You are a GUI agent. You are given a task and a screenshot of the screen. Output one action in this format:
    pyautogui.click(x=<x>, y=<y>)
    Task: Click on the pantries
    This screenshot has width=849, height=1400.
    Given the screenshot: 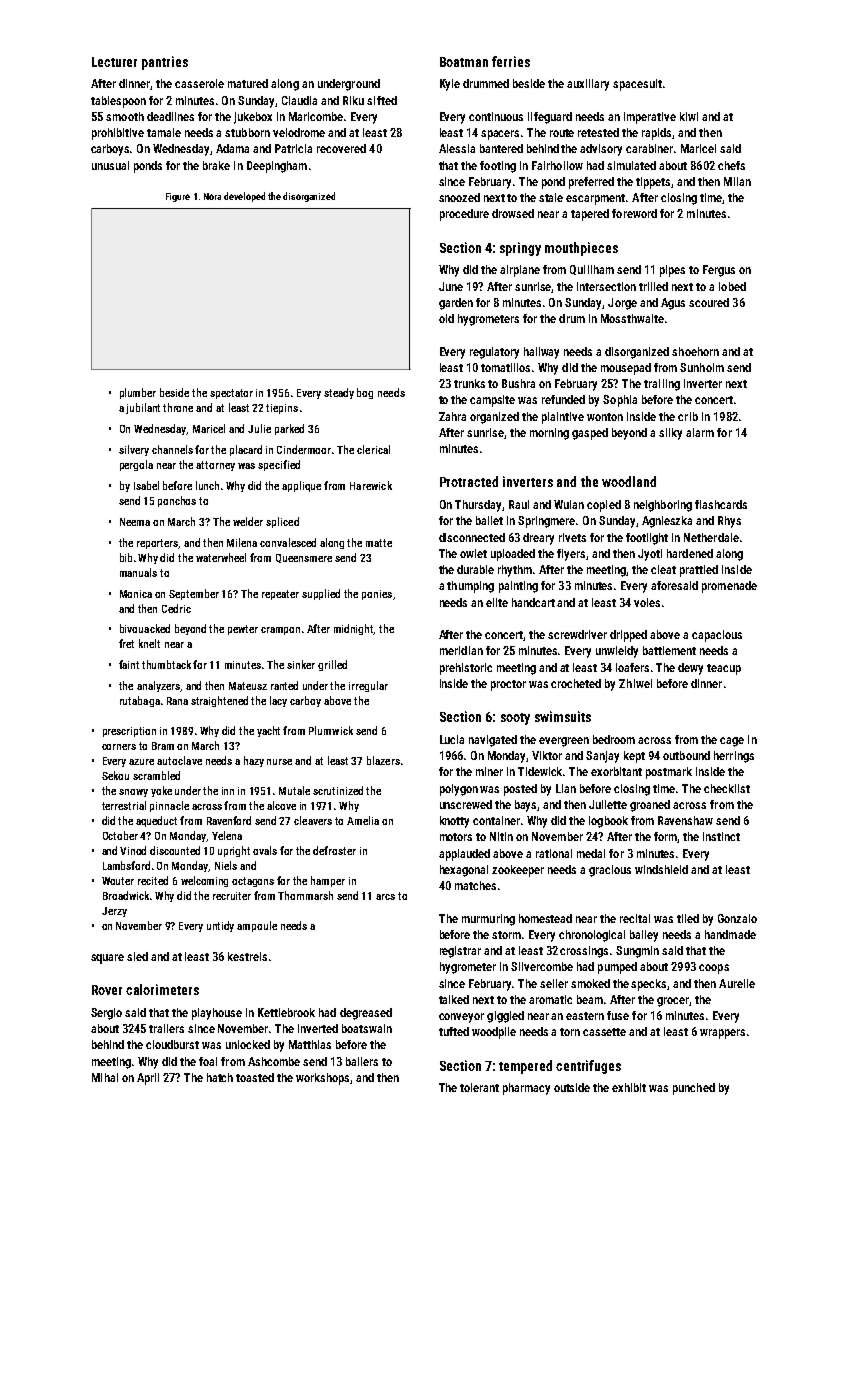 What is the action you would take?
    pyautogui.click(x=165, y=63)
